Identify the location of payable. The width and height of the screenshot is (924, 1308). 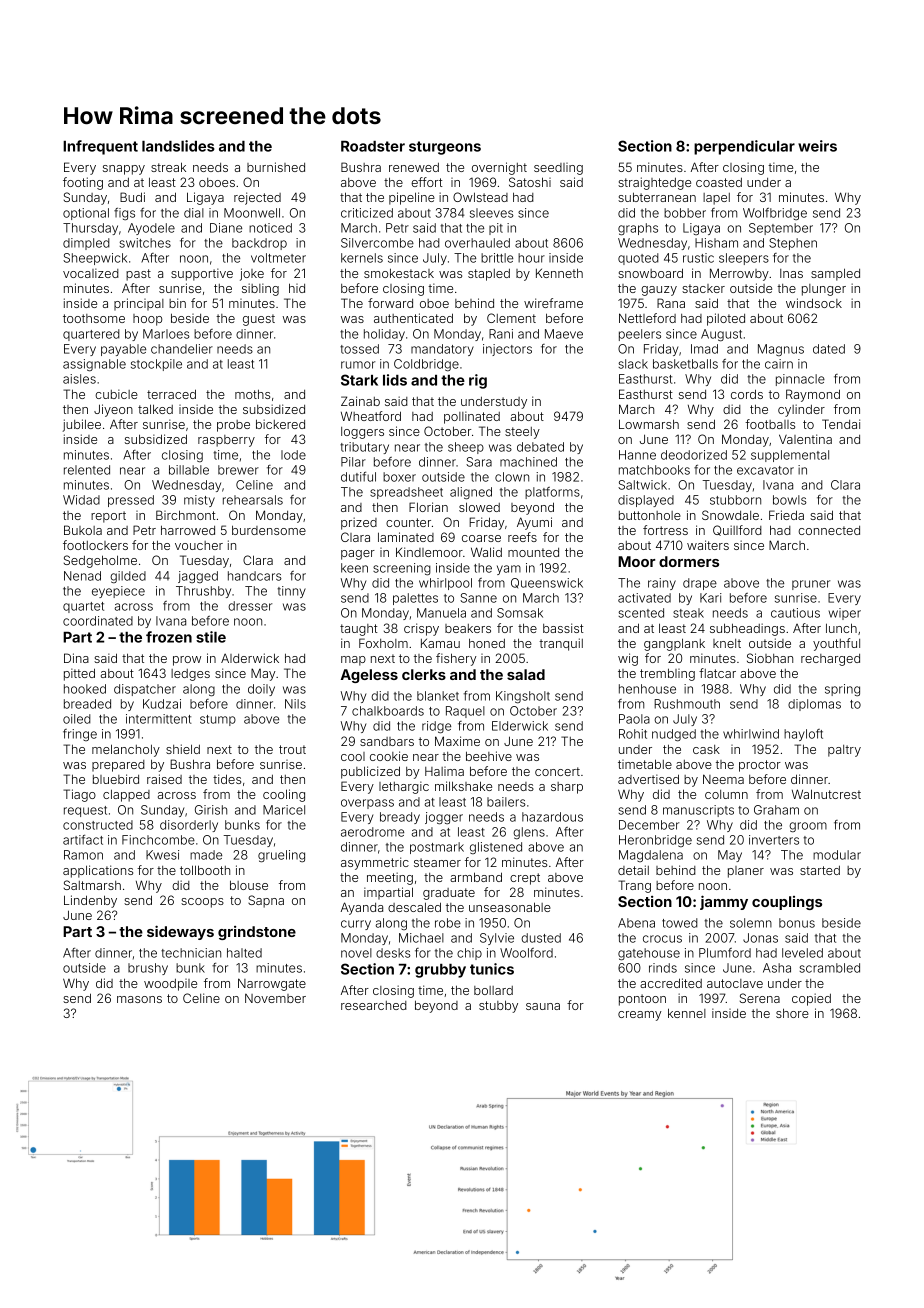
(123, 350).
